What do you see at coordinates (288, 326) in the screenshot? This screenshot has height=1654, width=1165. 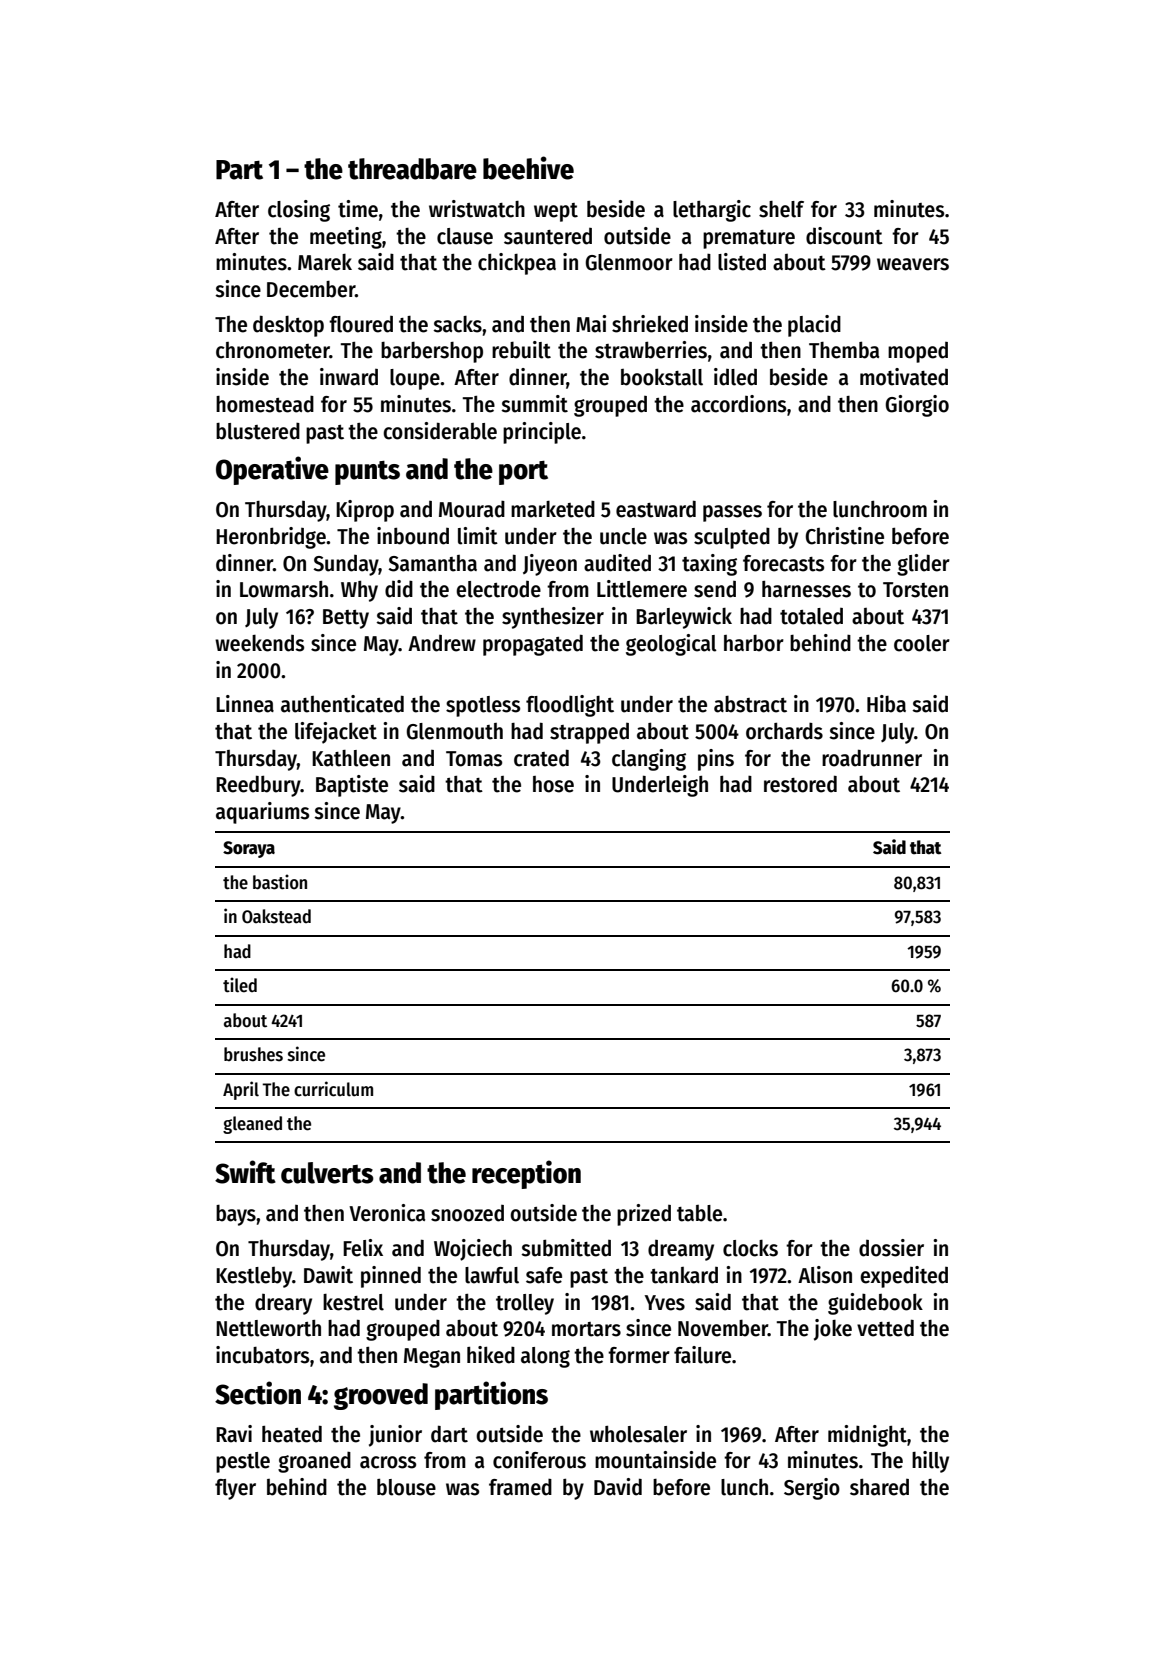 I see `desktop` at bounding box center [288, 326].
